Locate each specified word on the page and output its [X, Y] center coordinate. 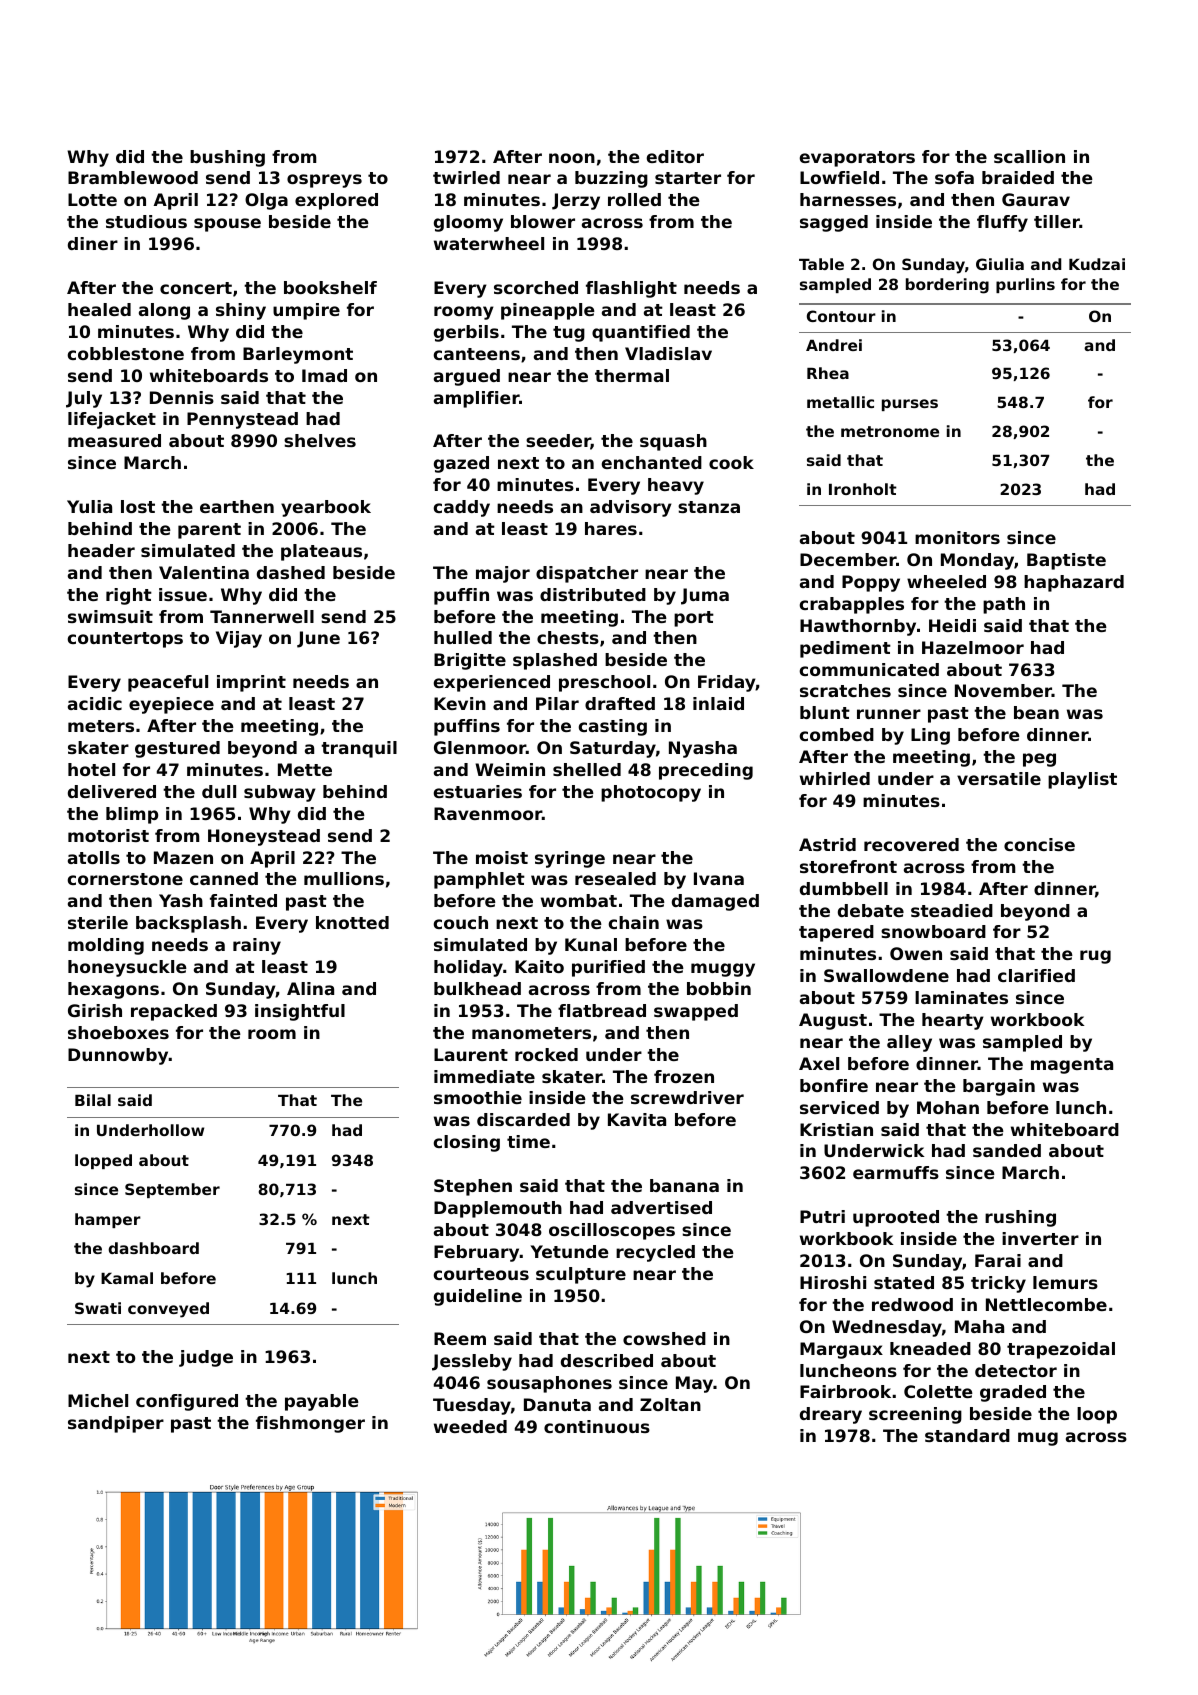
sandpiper [116, 1424]
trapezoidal [1061, 1350]
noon [572, 158]
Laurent [471, 1054]
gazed [461, 464]
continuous [597, 1426]
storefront [848, 866]
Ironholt [863, 489]
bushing [227, 158]
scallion [1029, 156]
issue [183, 594]
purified [608, 968]
